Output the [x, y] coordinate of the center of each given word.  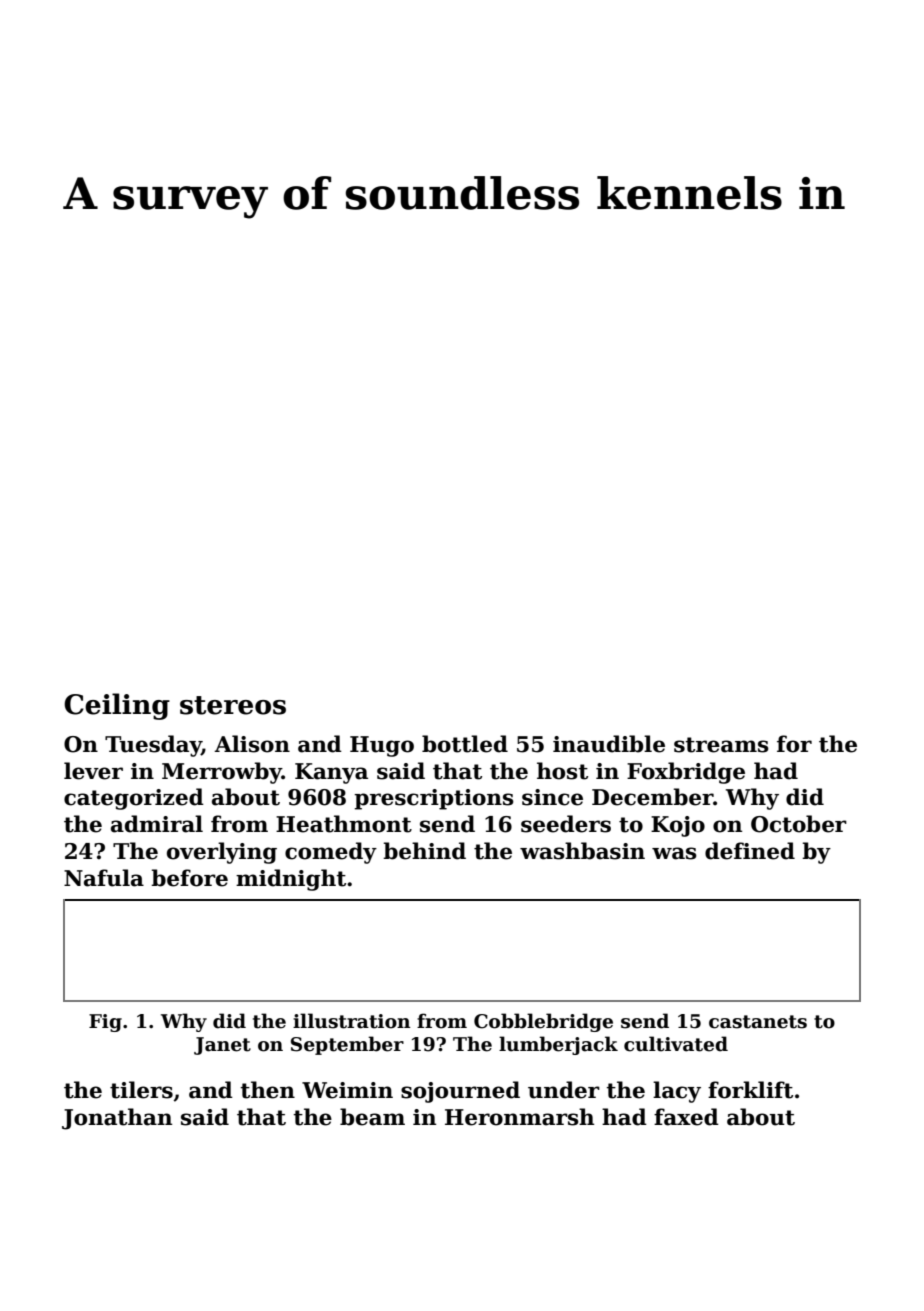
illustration [352, 1021]
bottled [465, 744]
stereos [233, 705]
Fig [105, 1023]
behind [424, 851]
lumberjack [558, 1045]
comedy [331, 853]
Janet [222, 1046]
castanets [758, 1022]
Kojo [678, 826]
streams [721, 745]
